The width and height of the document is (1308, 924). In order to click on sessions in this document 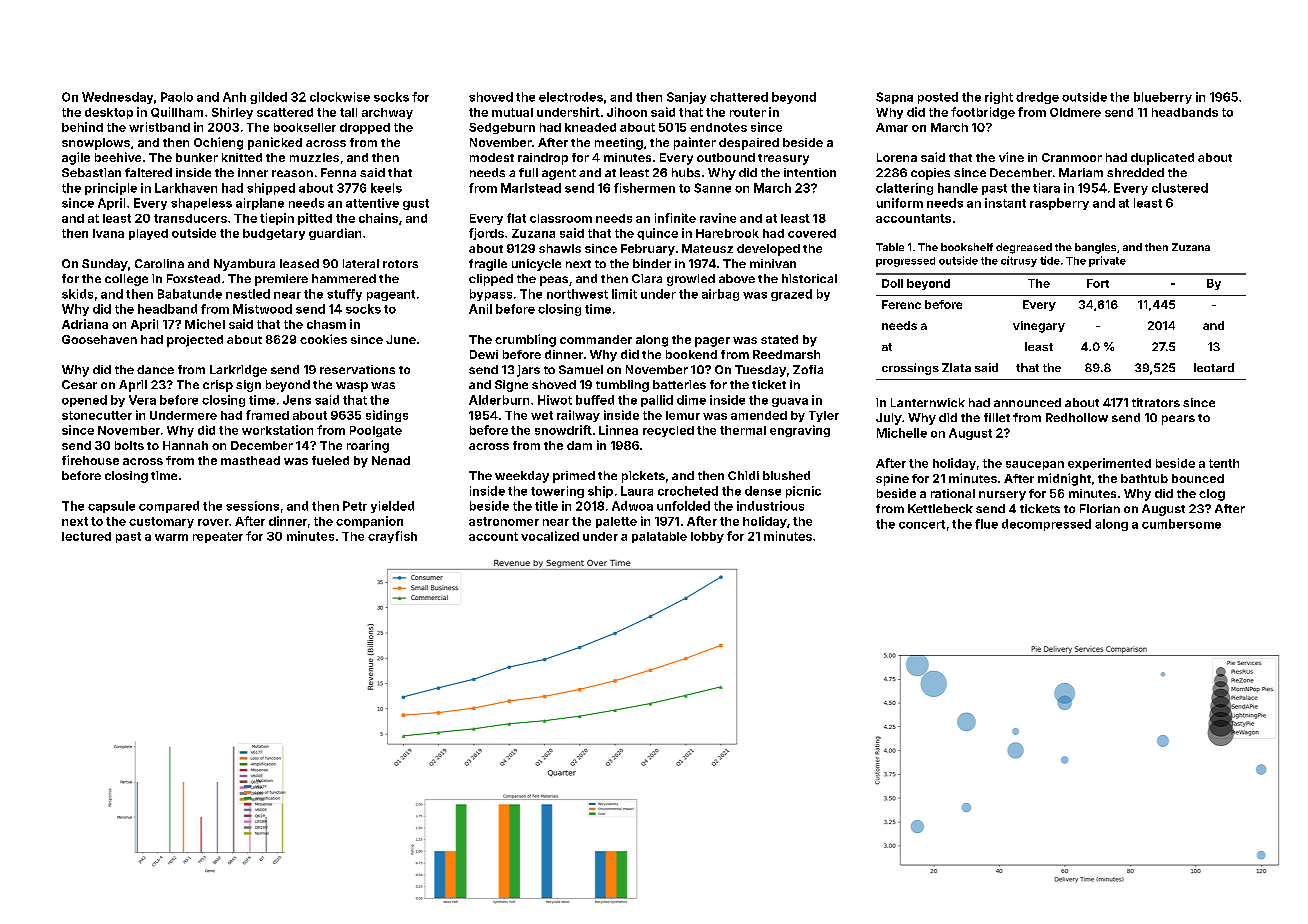, I will do `click(252, 506)`.
